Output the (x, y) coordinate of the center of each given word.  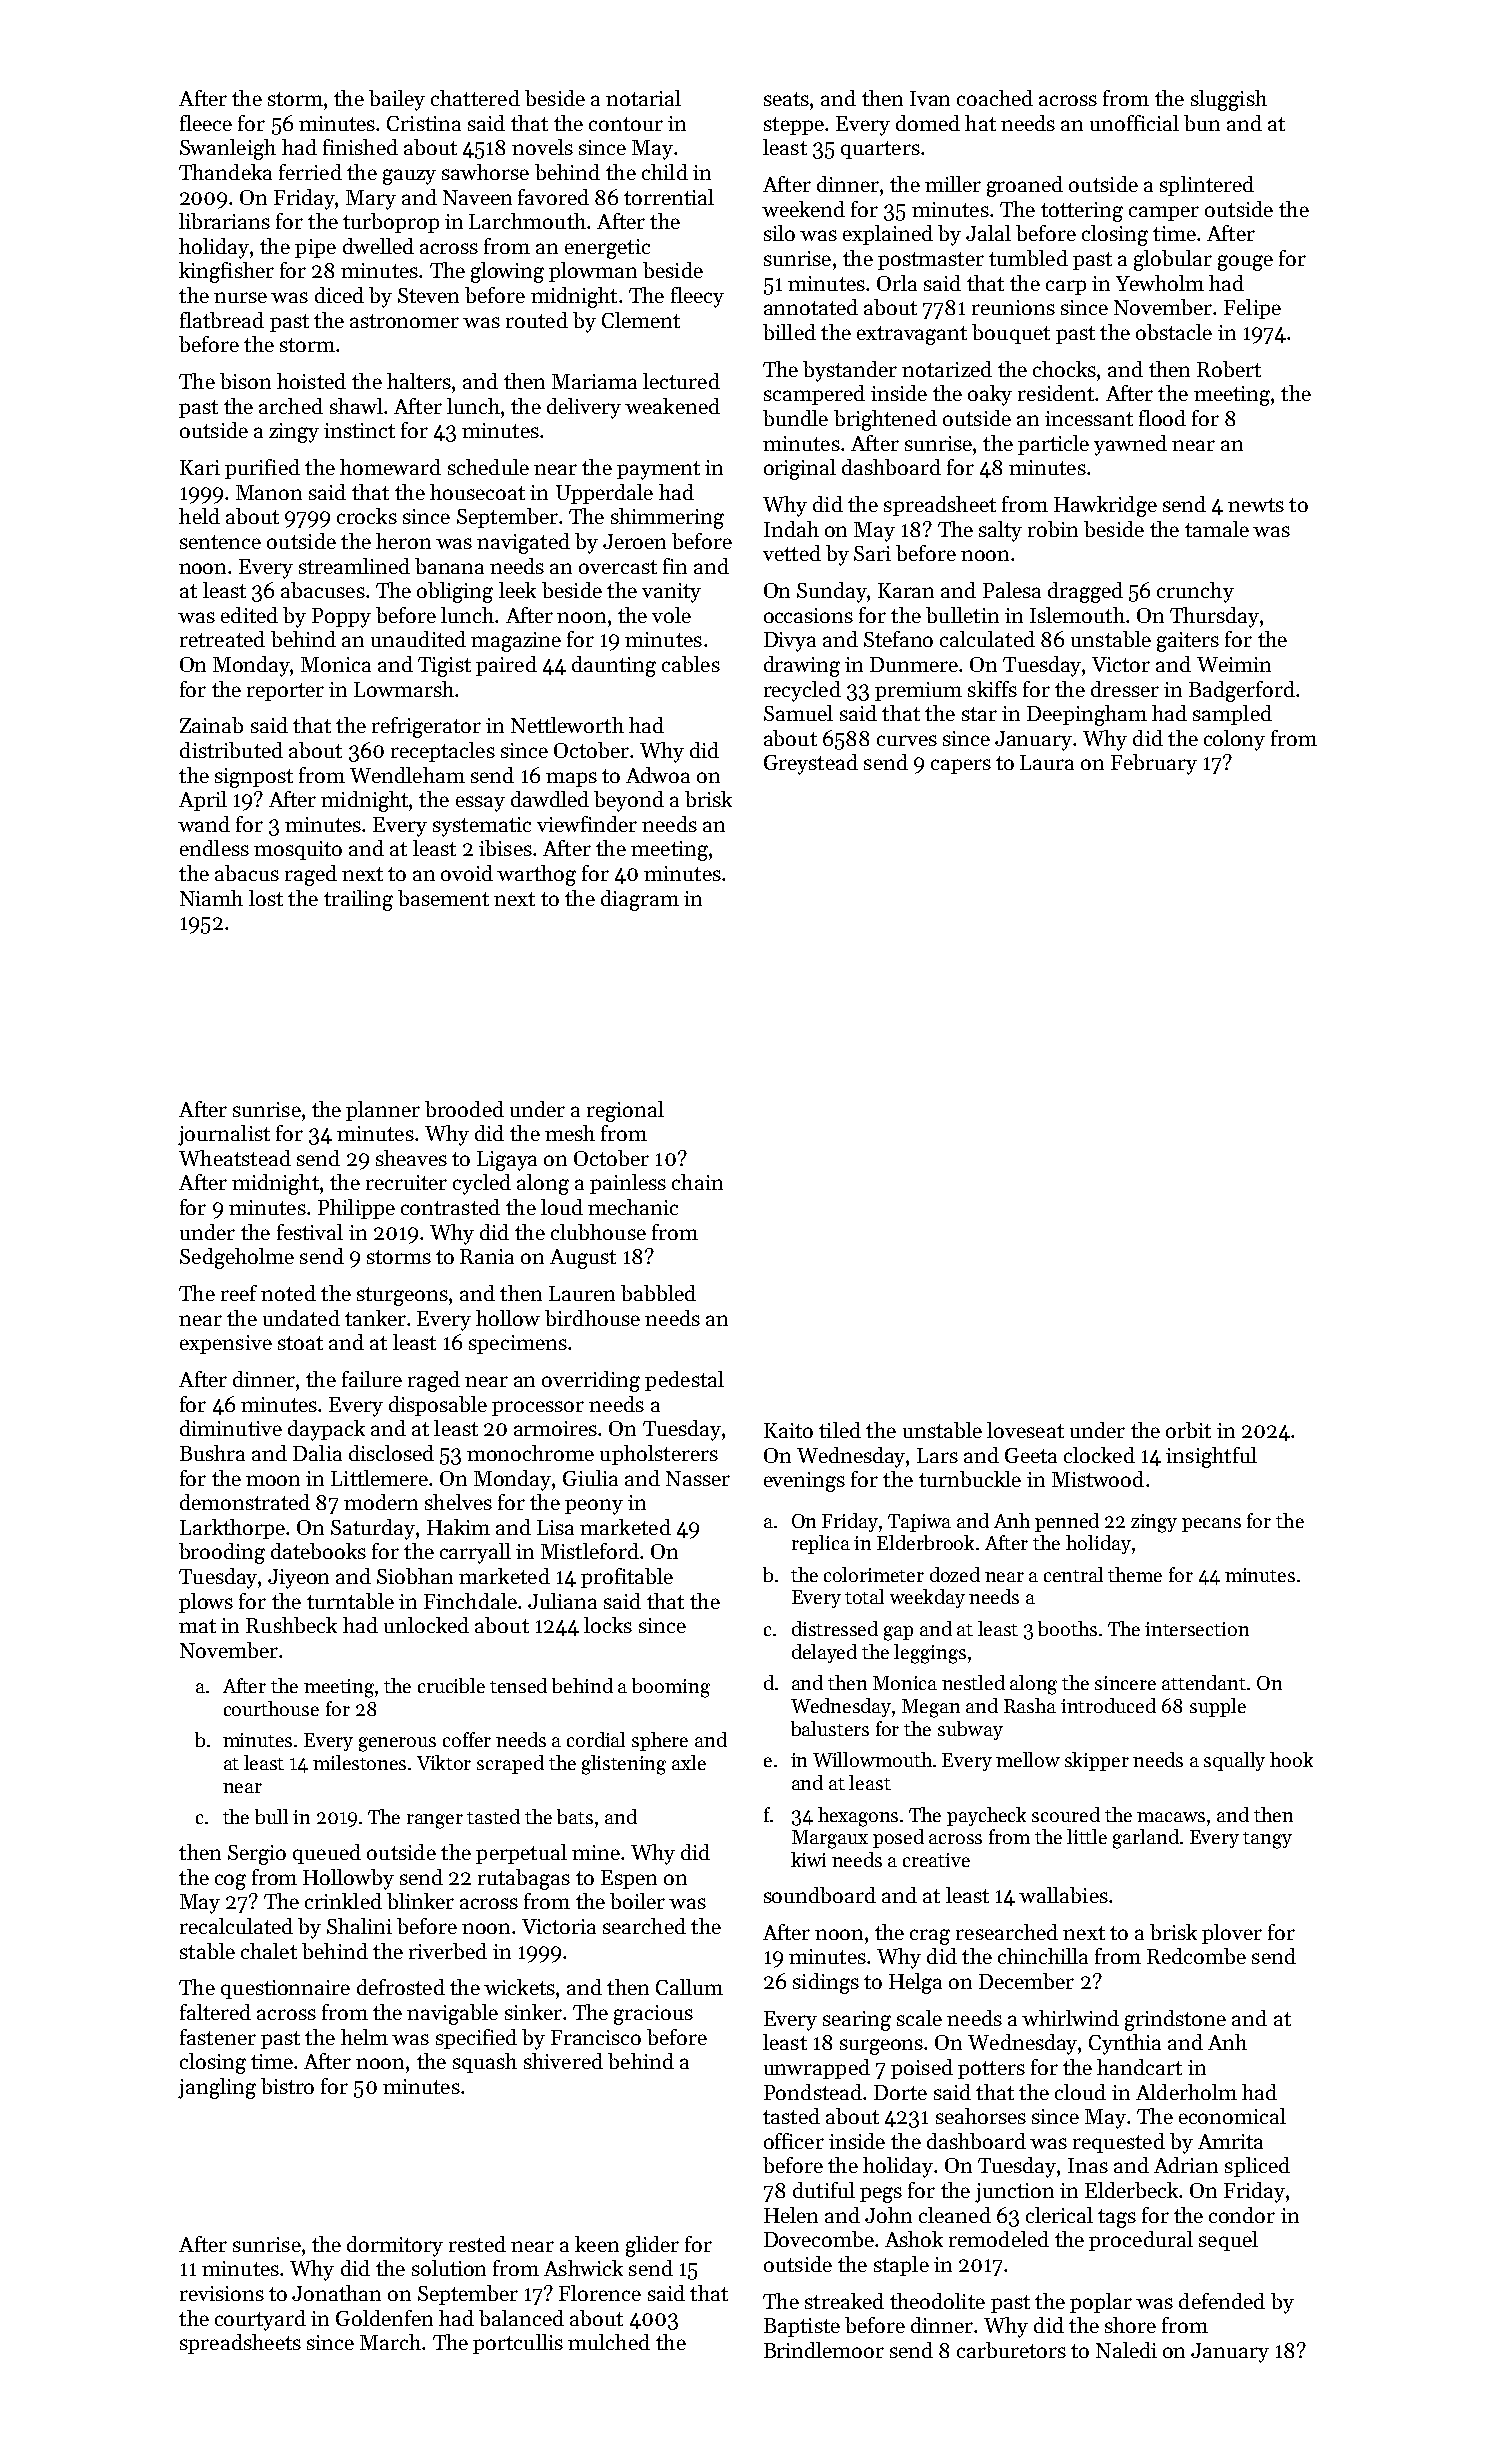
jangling (217, 2088)
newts (1256, 505)
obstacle (1174, 332)
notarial (643, 98)
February (1154, 764)
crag (930, 1937)
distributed (231, 750)
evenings (804, 1482)
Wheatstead (235, 1158)
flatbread (222, 320)
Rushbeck (291, 1625)
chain (697, 1182)
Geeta (1031, 1455)
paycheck (986, 1816)
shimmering (667, 518)
